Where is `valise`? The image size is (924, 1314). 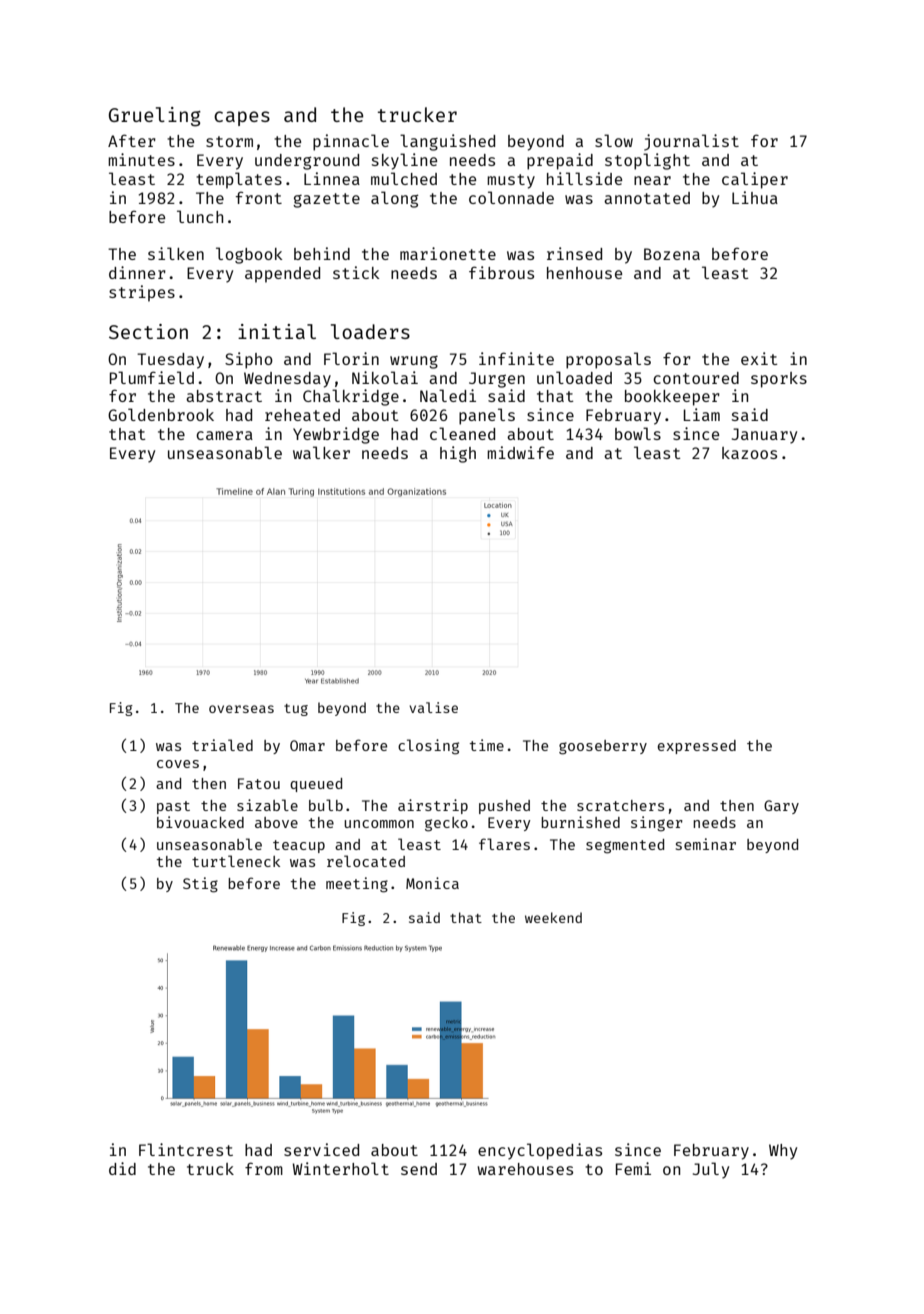
valise is located at coordinates (433, 707).
